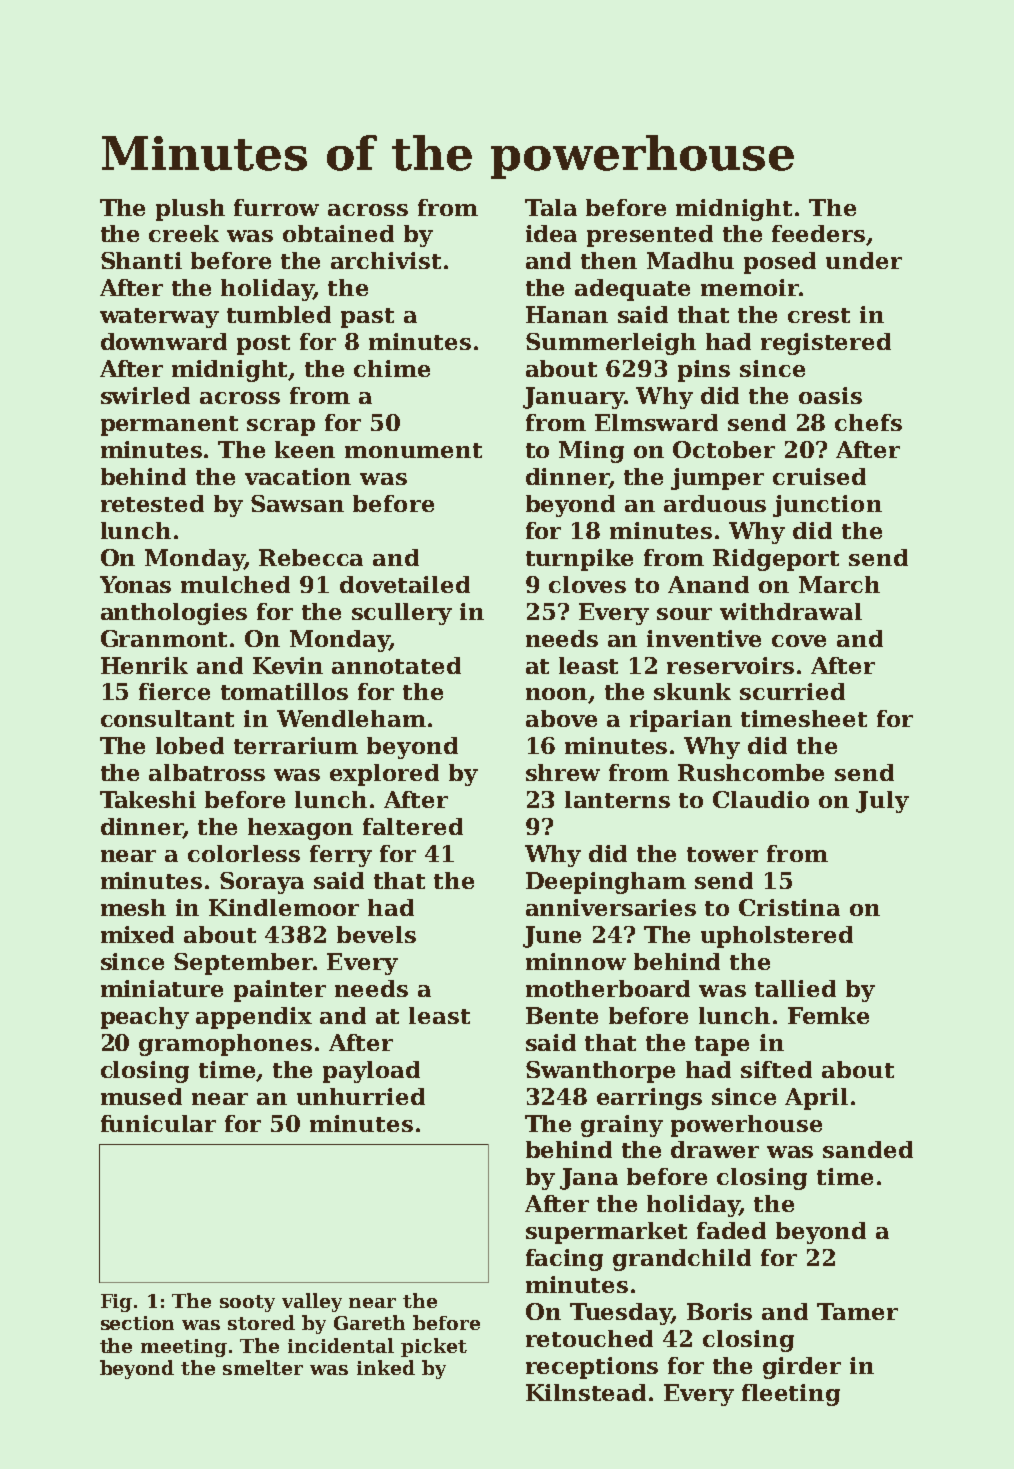 Image resolution: width=1014 pixels, height=1469 pixels. What do you see at coordinates (141, 260) in the document?
I see `Shanti` at bounding box center [141, 260].
